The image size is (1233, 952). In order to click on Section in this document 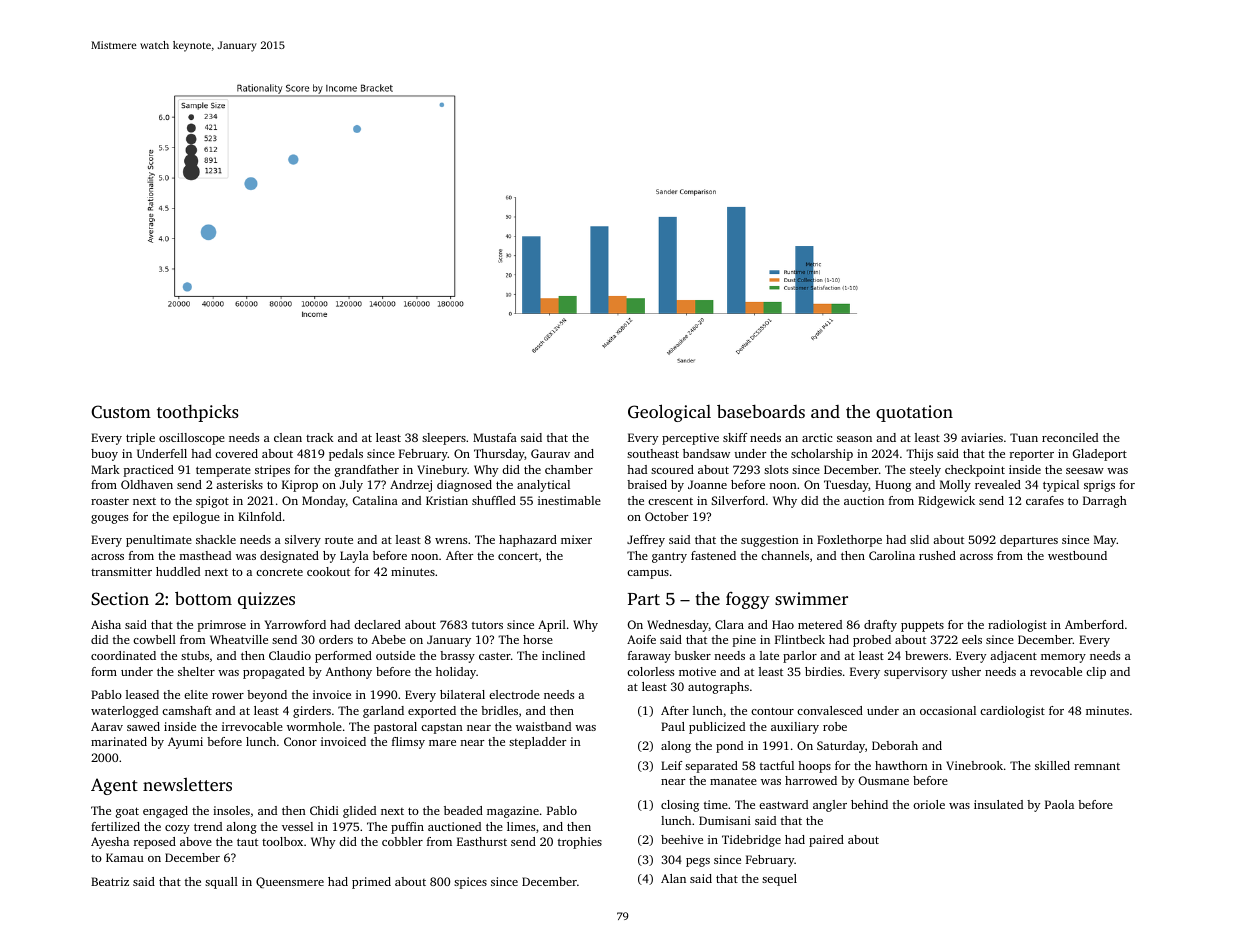, I will do `click(120, 598)`.
